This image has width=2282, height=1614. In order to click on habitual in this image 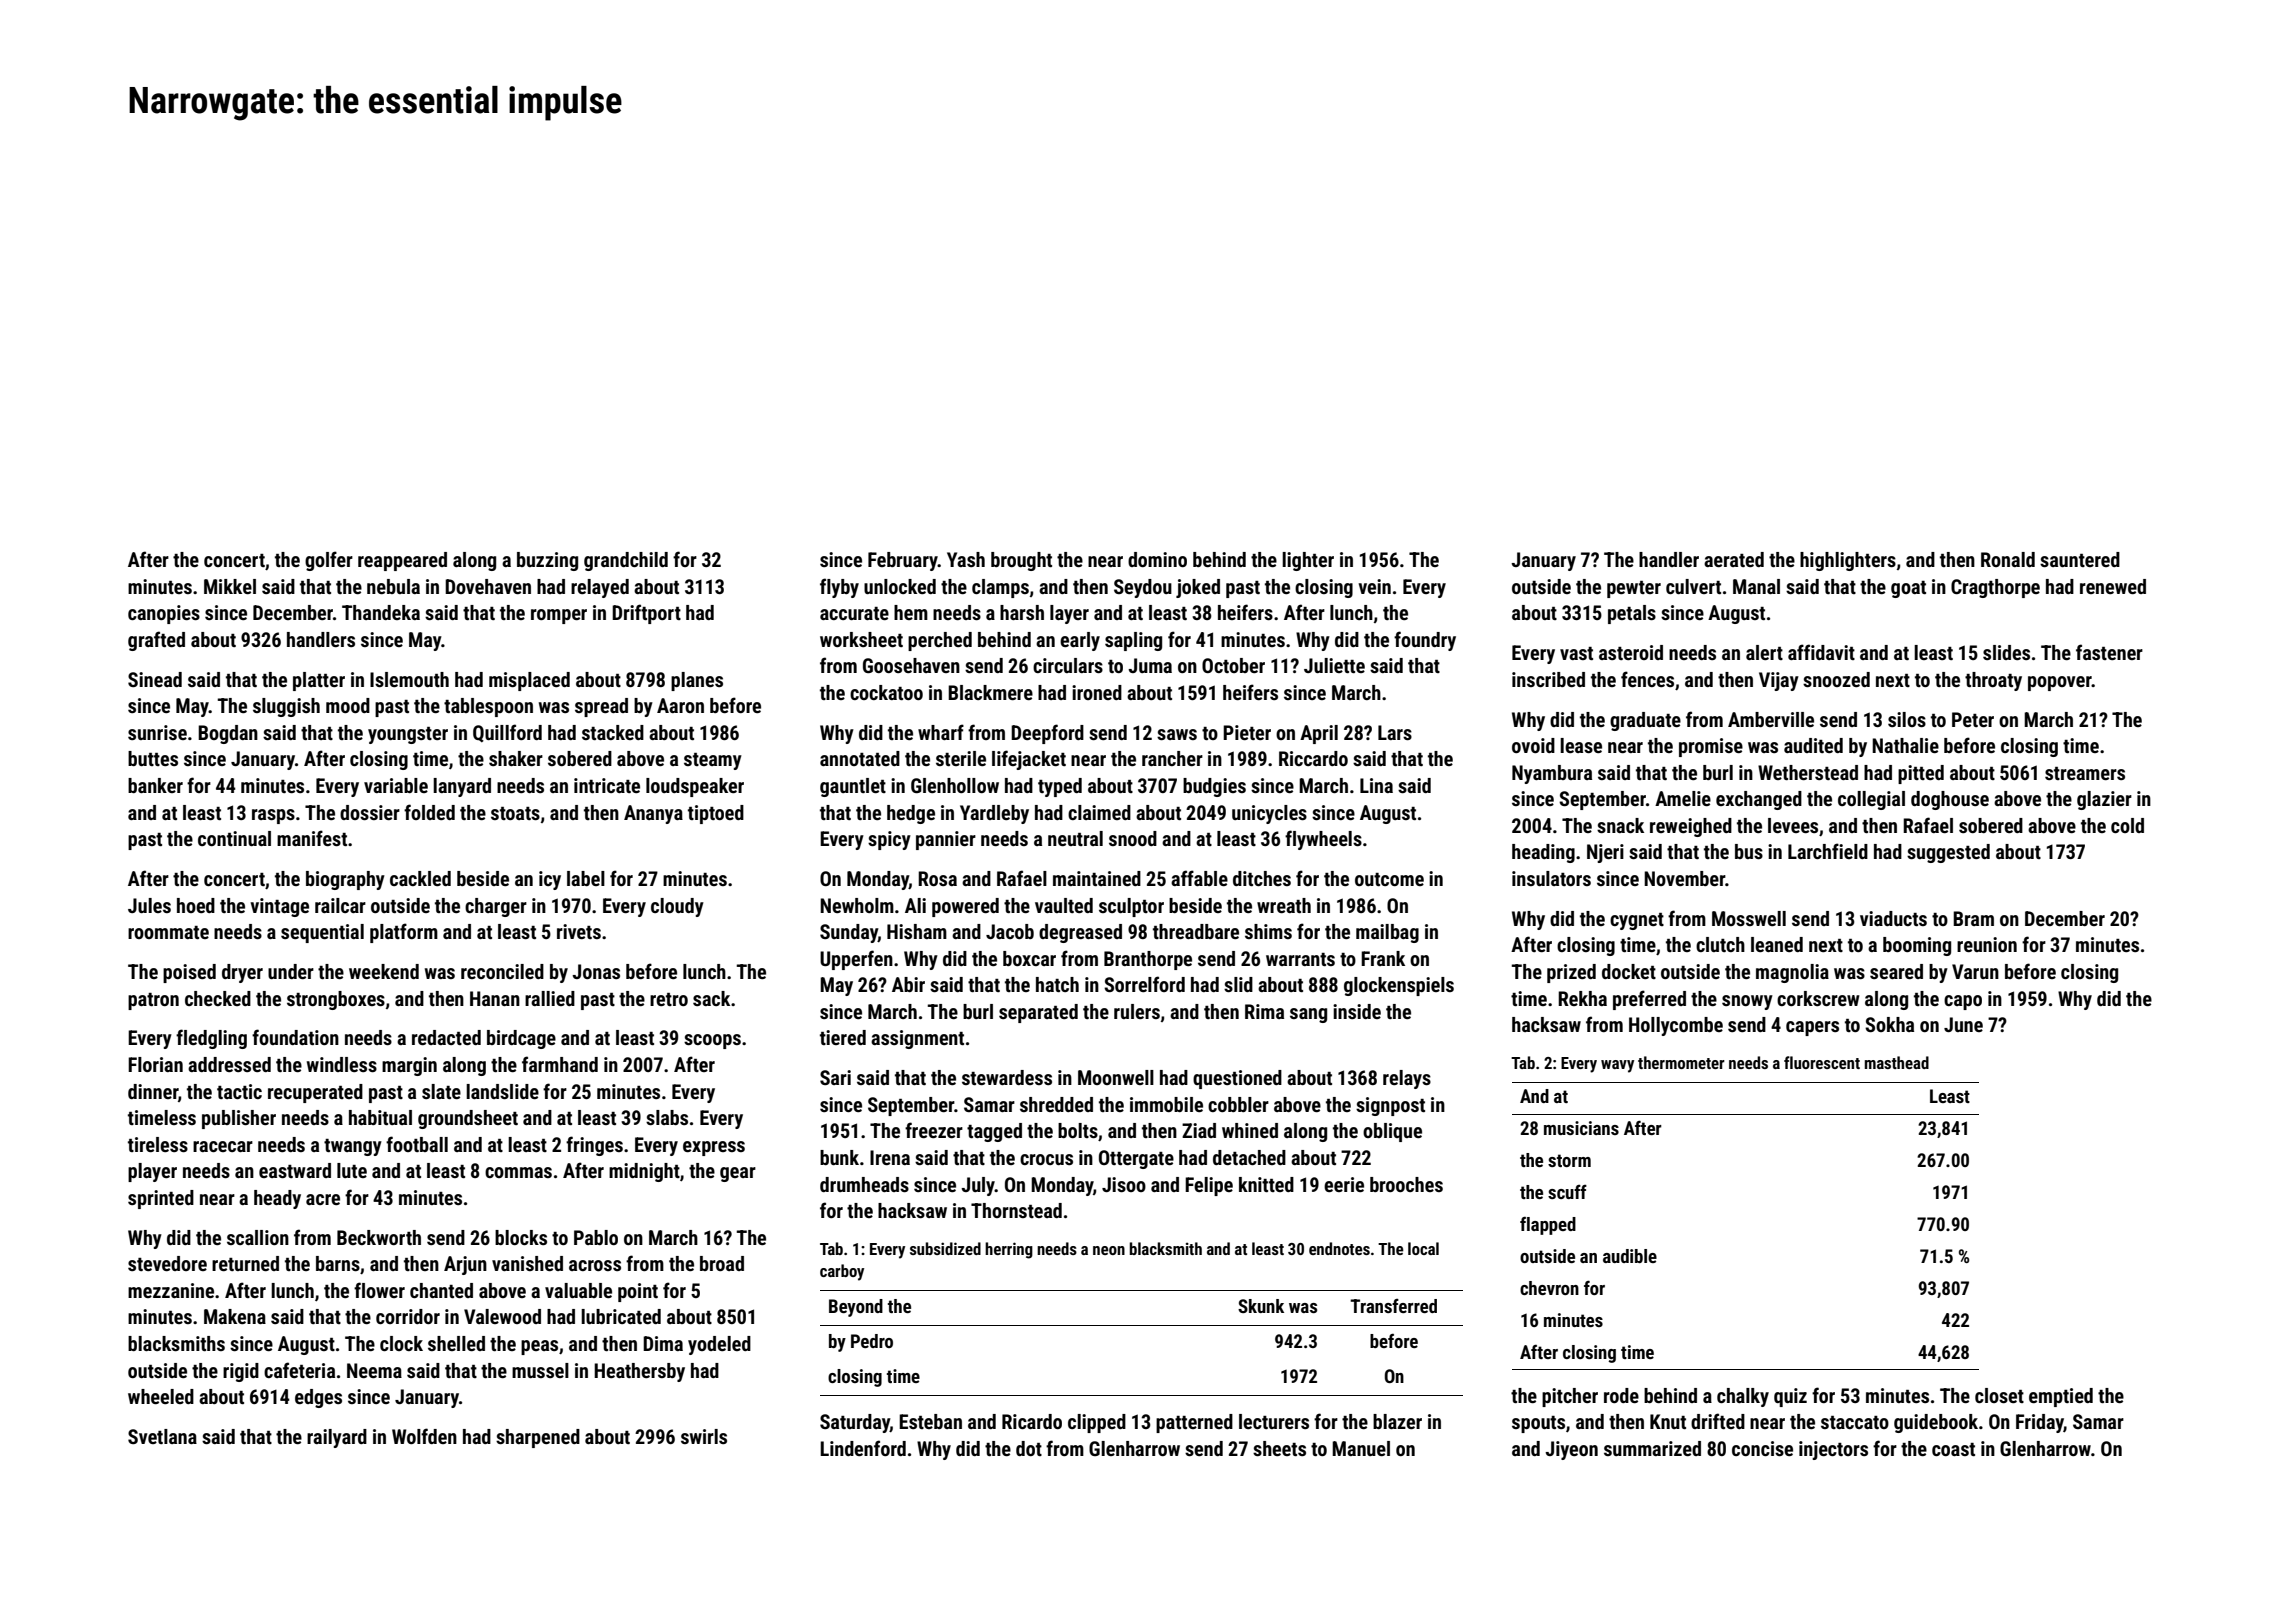, I will do `click(380, 1117)`.
